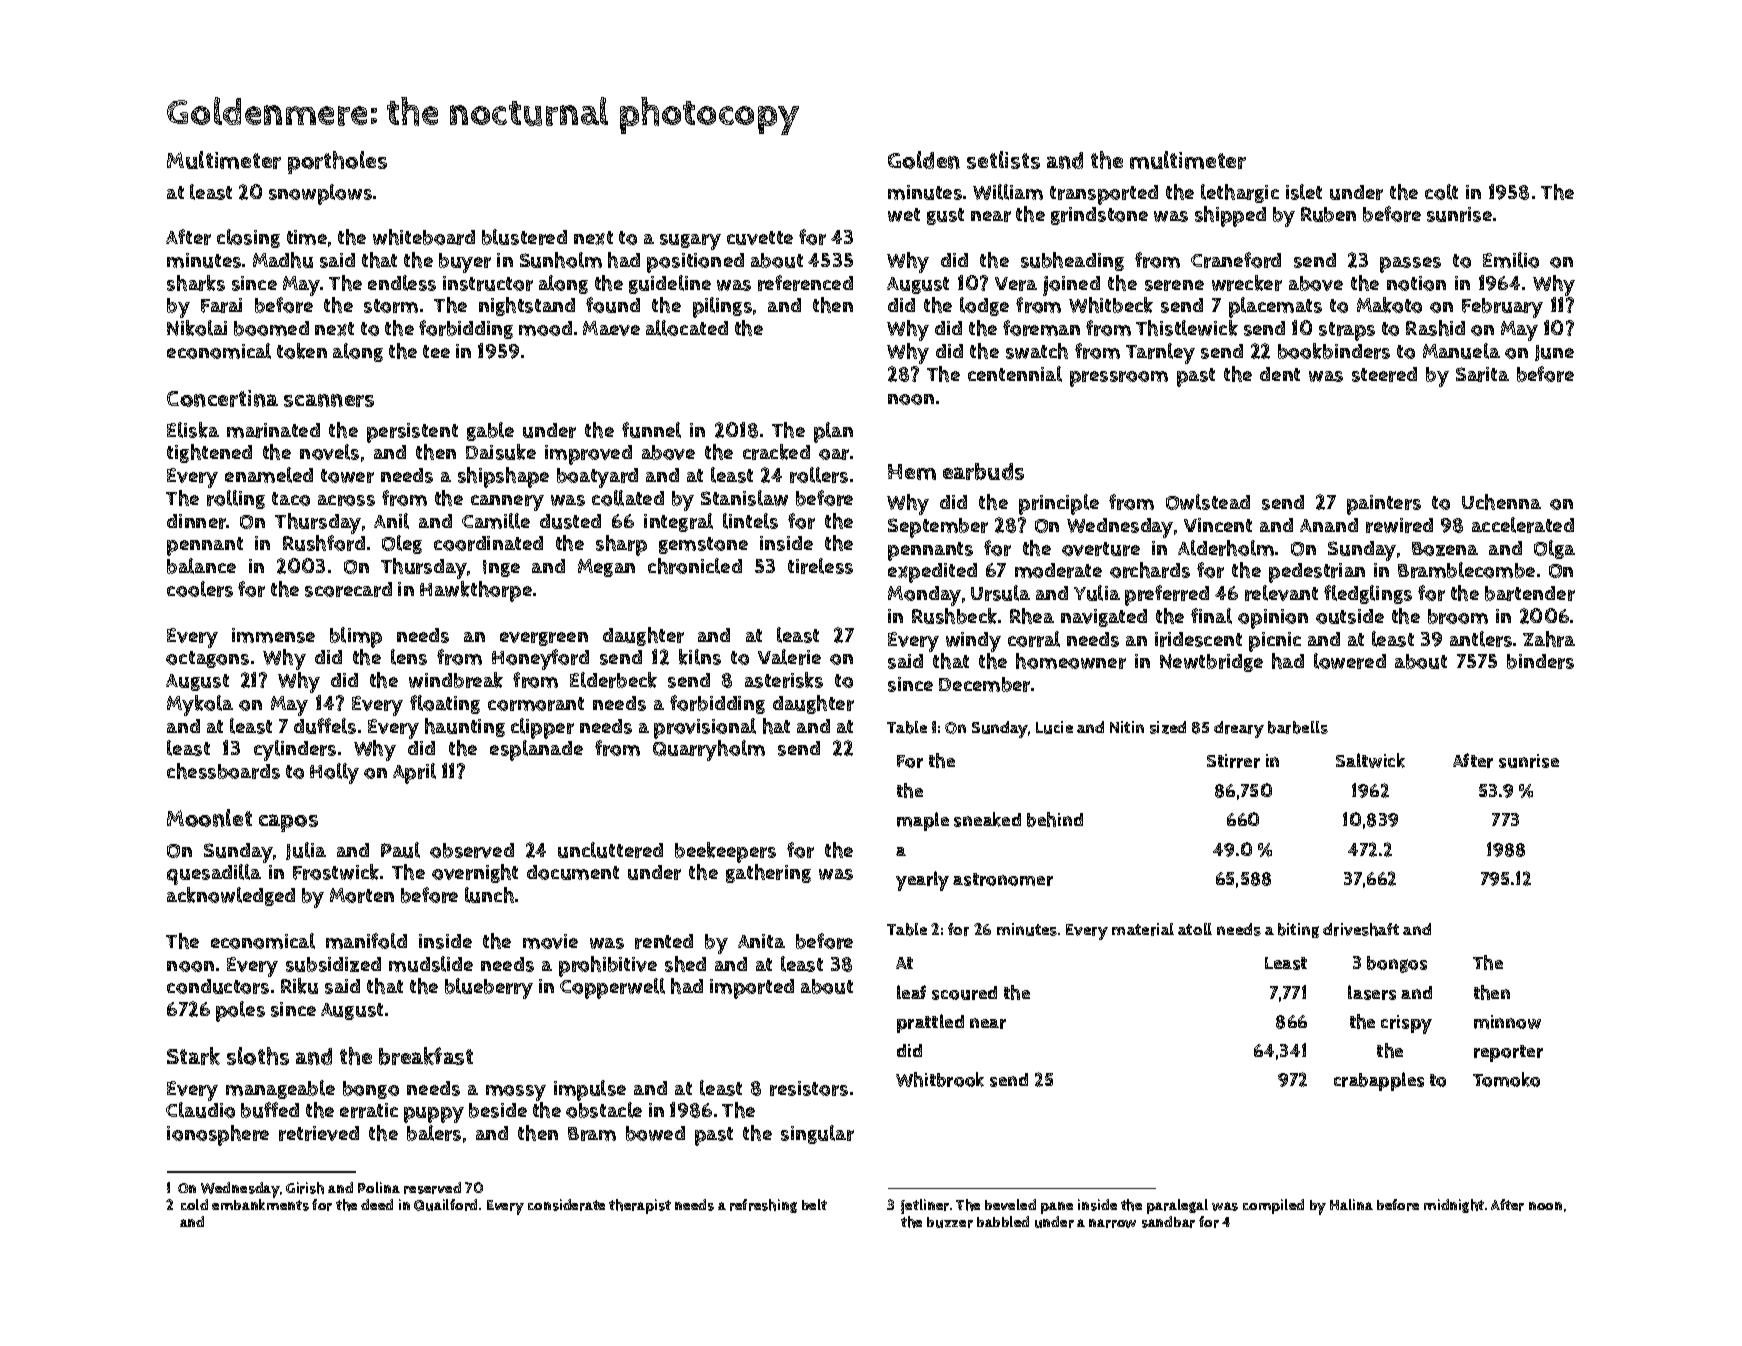 The image size is (1742, 1346). Describe the element at coordinates (1370, 760) in the page. I see `Saltwick` at that location.
